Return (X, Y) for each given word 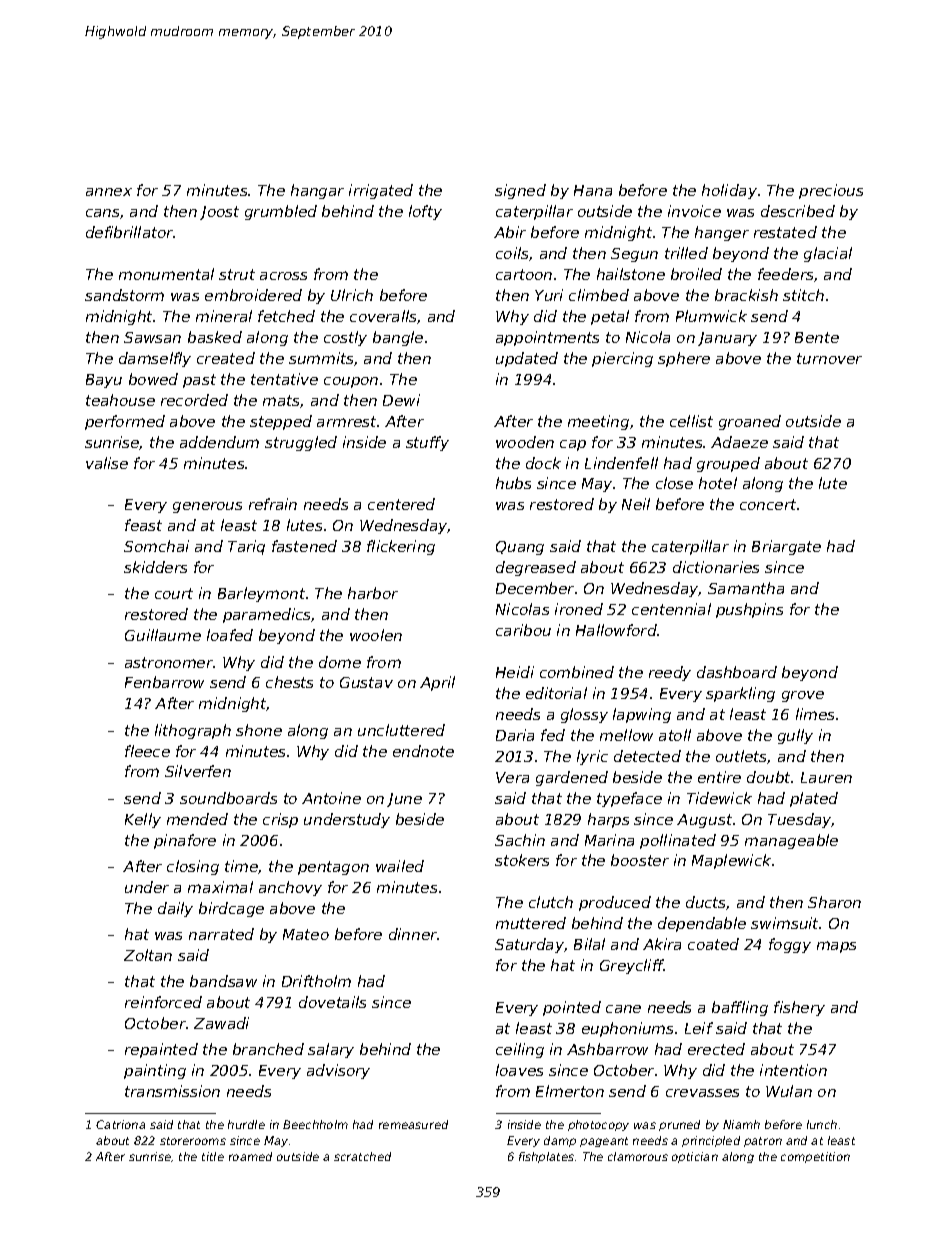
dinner (413, 934)
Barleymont (261, 594)
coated (713, 944)
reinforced (163, 1002)
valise (107, 463)
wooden (525, 442)
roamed (250, 1156)
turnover (829, 358)
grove (803, 696)
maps (836, 947)
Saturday (529, 945)
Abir (510, 232)
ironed (579, 609)
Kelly (143, 820)
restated (785, 232)
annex (109, 192)
